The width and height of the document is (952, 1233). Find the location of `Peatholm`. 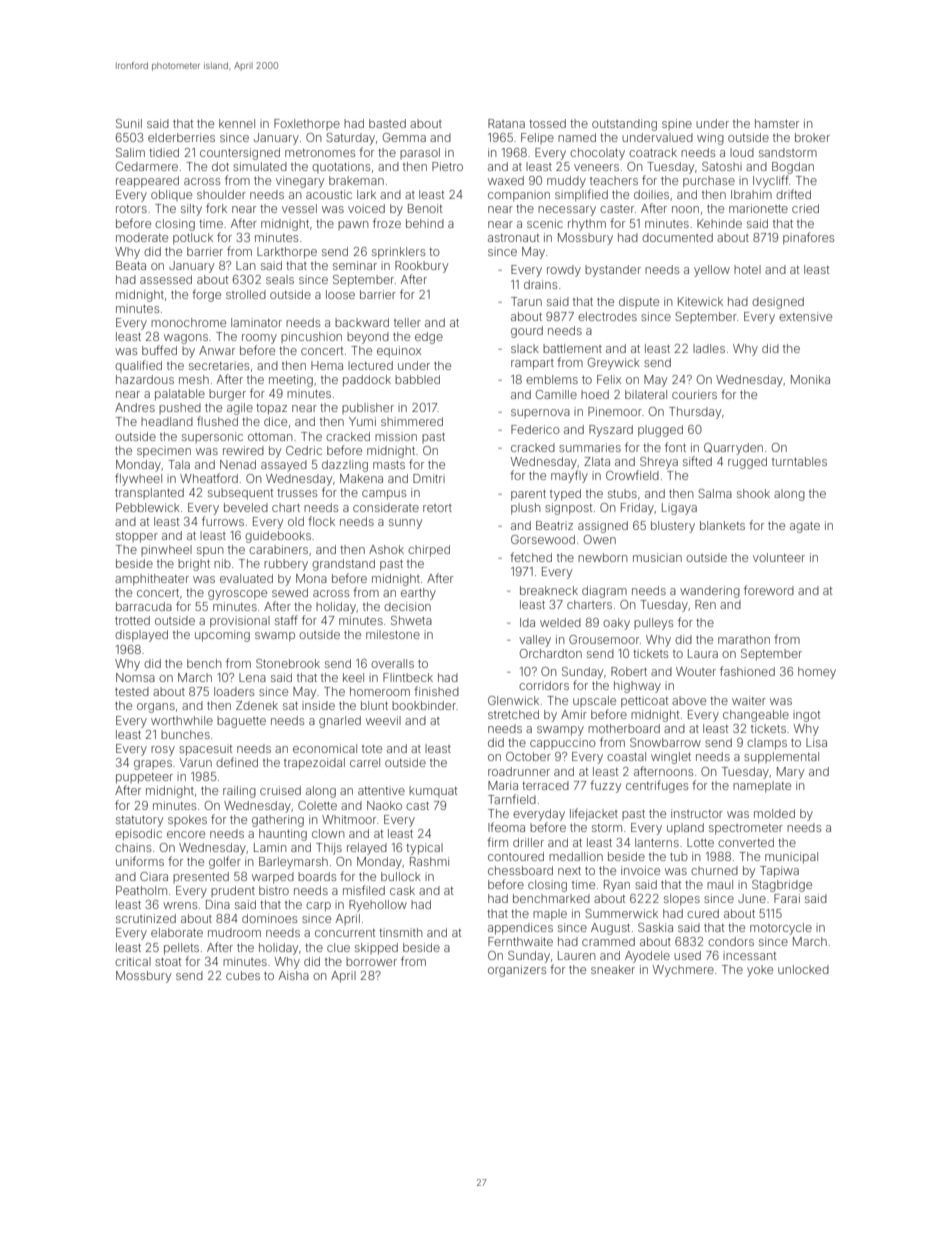

Peatholm is located at coordinates (141, 890).
